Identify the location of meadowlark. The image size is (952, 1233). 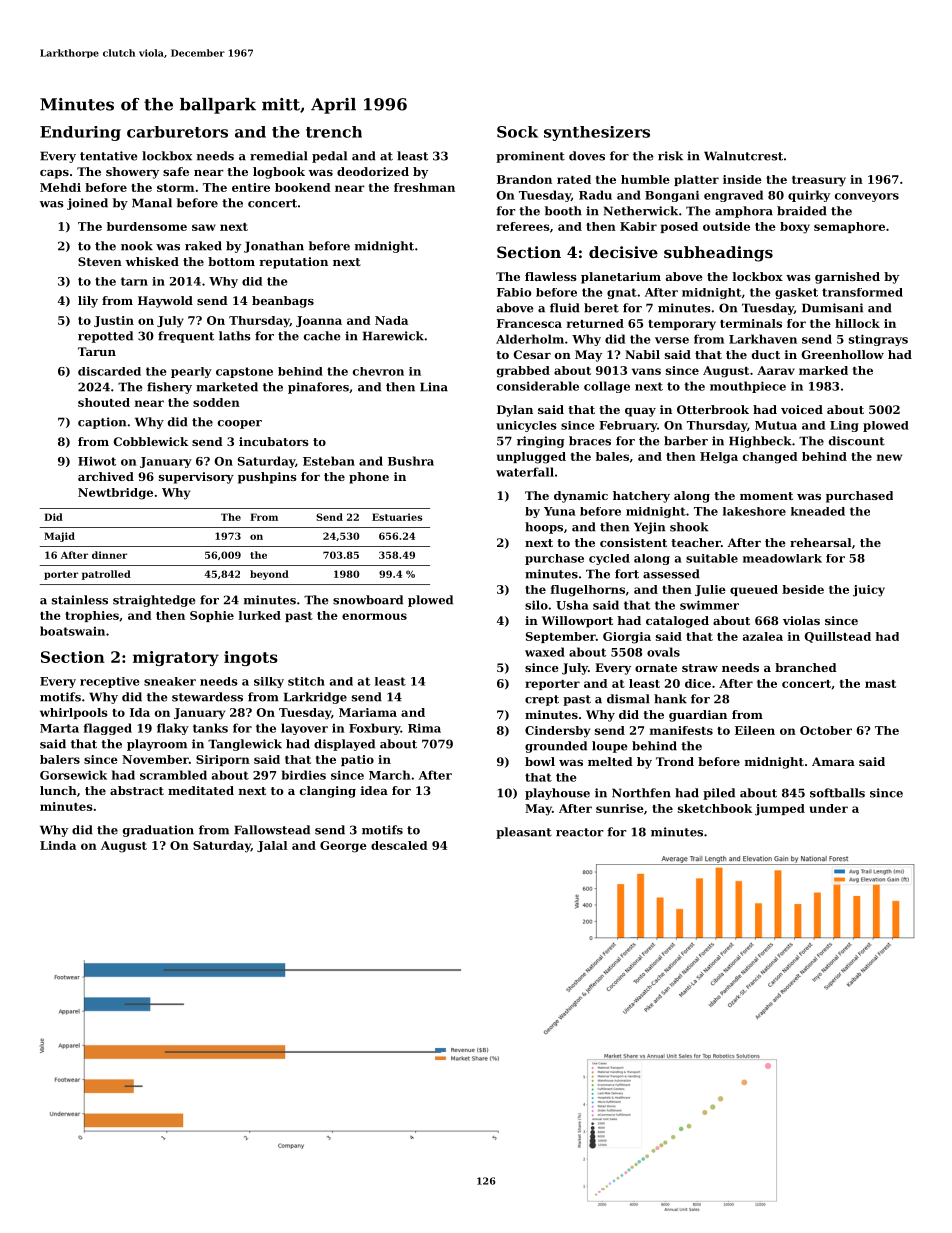
(782, 558).
